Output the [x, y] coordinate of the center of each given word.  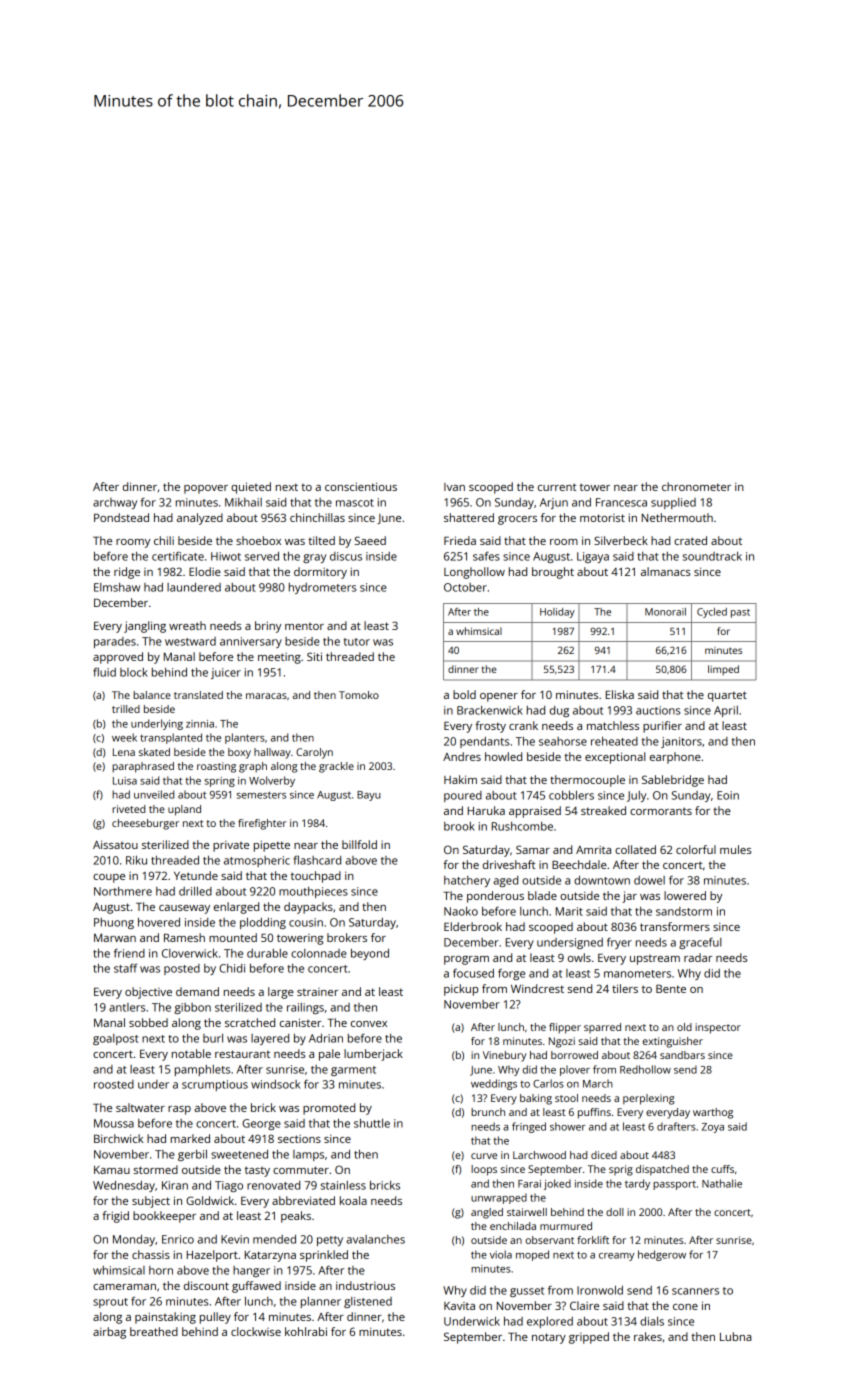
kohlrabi [306, 1331]
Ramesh [184, 937]
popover [206, 489]
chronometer [696, 486]
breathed [154, 1331]
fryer [619, 943]
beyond [370, 954]
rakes [648, 1336]
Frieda [460, 540]
